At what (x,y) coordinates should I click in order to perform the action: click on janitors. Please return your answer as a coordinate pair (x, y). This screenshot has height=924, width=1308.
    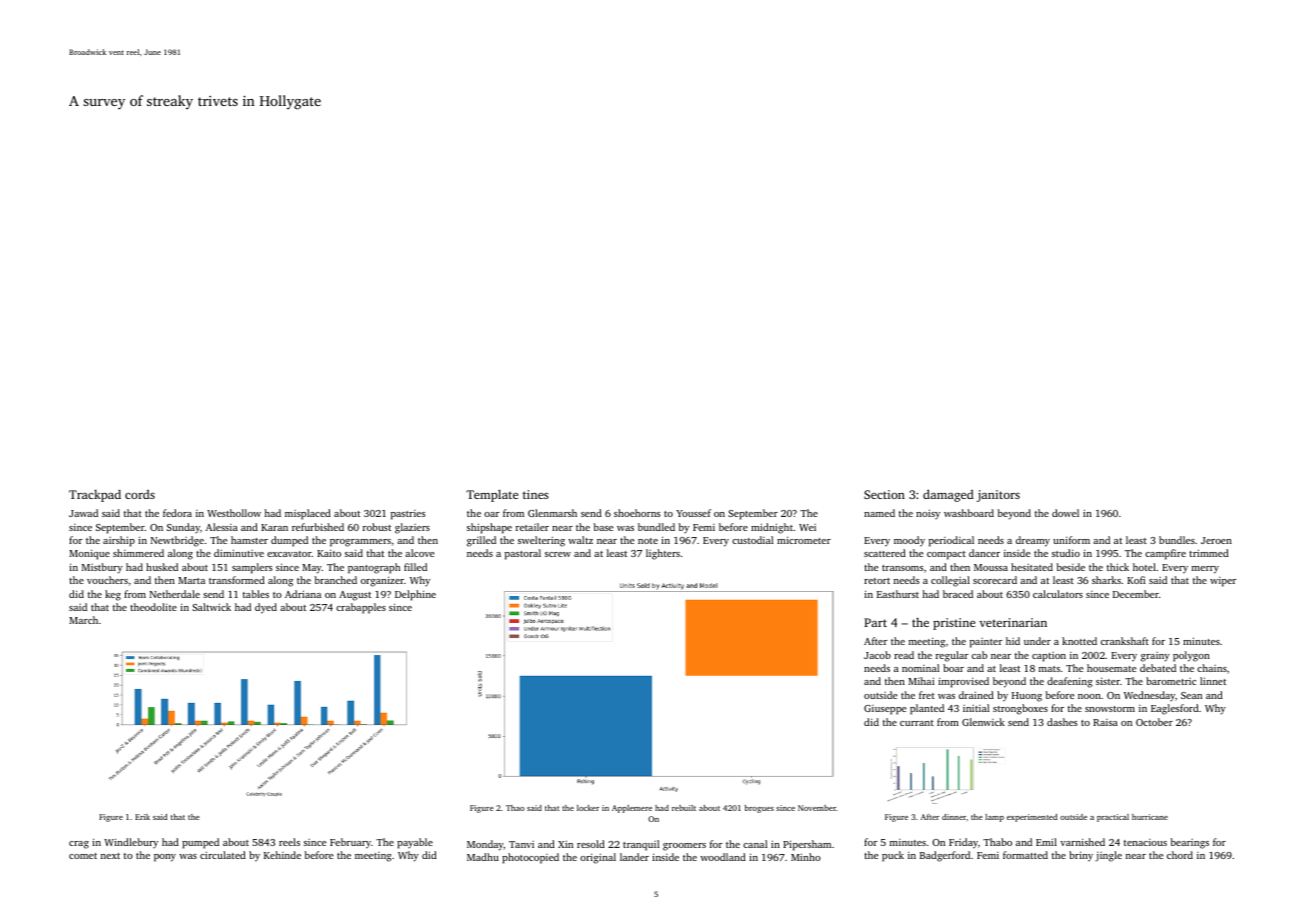
    Looking at the image, I should click on (998, 496).
